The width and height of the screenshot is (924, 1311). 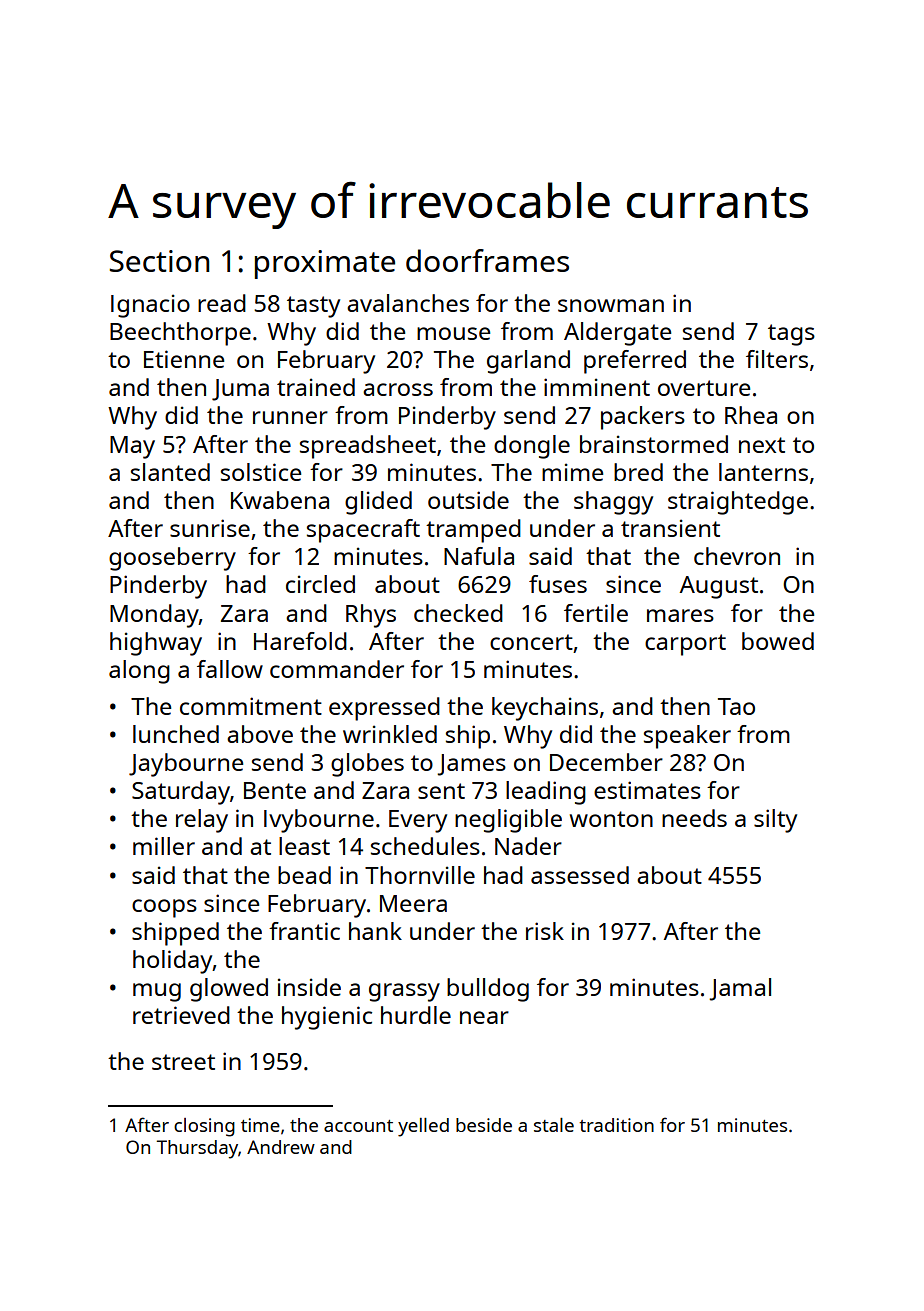 I want to click on dongle, so click(x=532, y=447).
